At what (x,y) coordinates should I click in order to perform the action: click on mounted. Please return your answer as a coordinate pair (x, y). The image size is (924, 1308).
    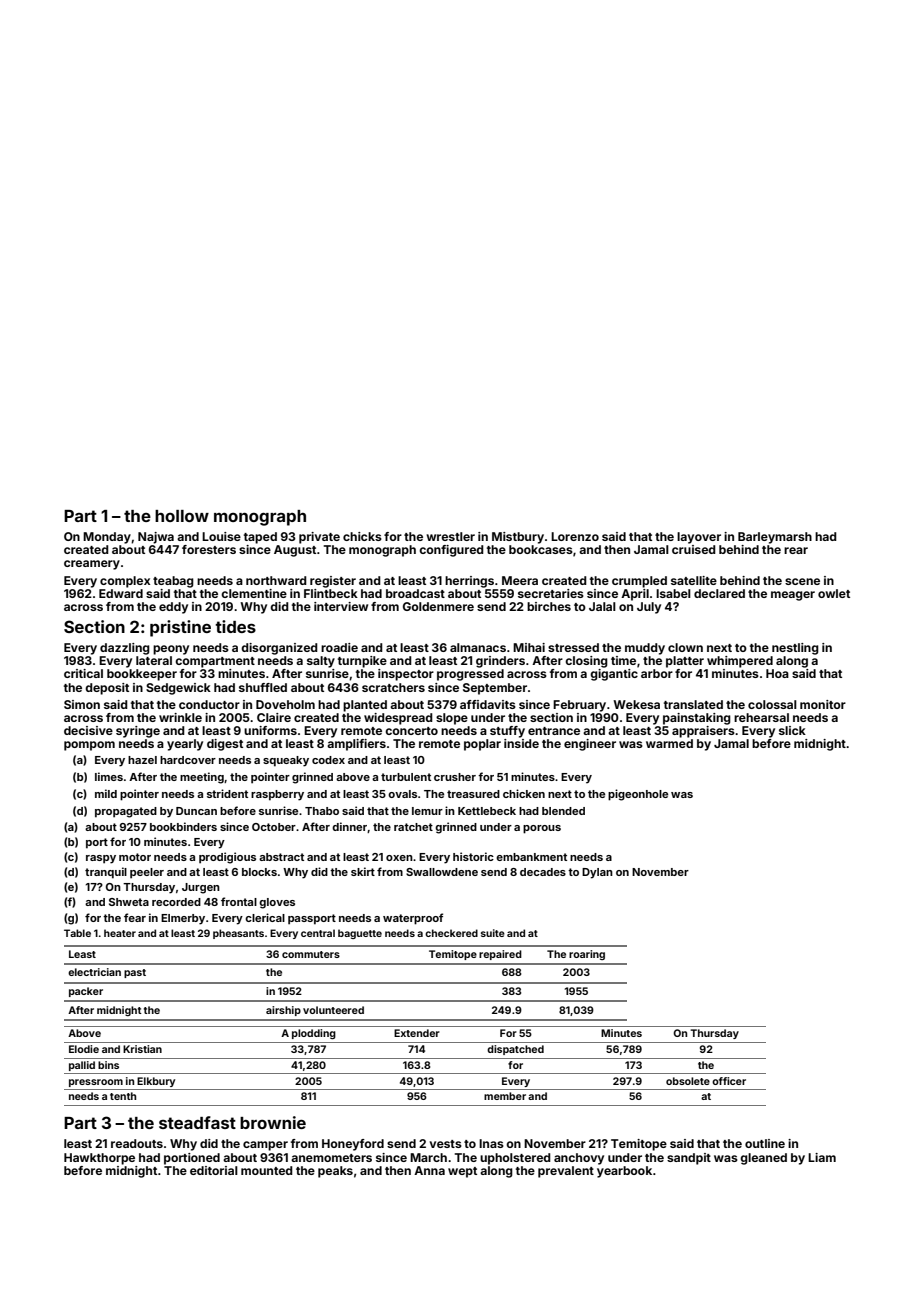
    Looking at the image, I should click on (267, 1170).
